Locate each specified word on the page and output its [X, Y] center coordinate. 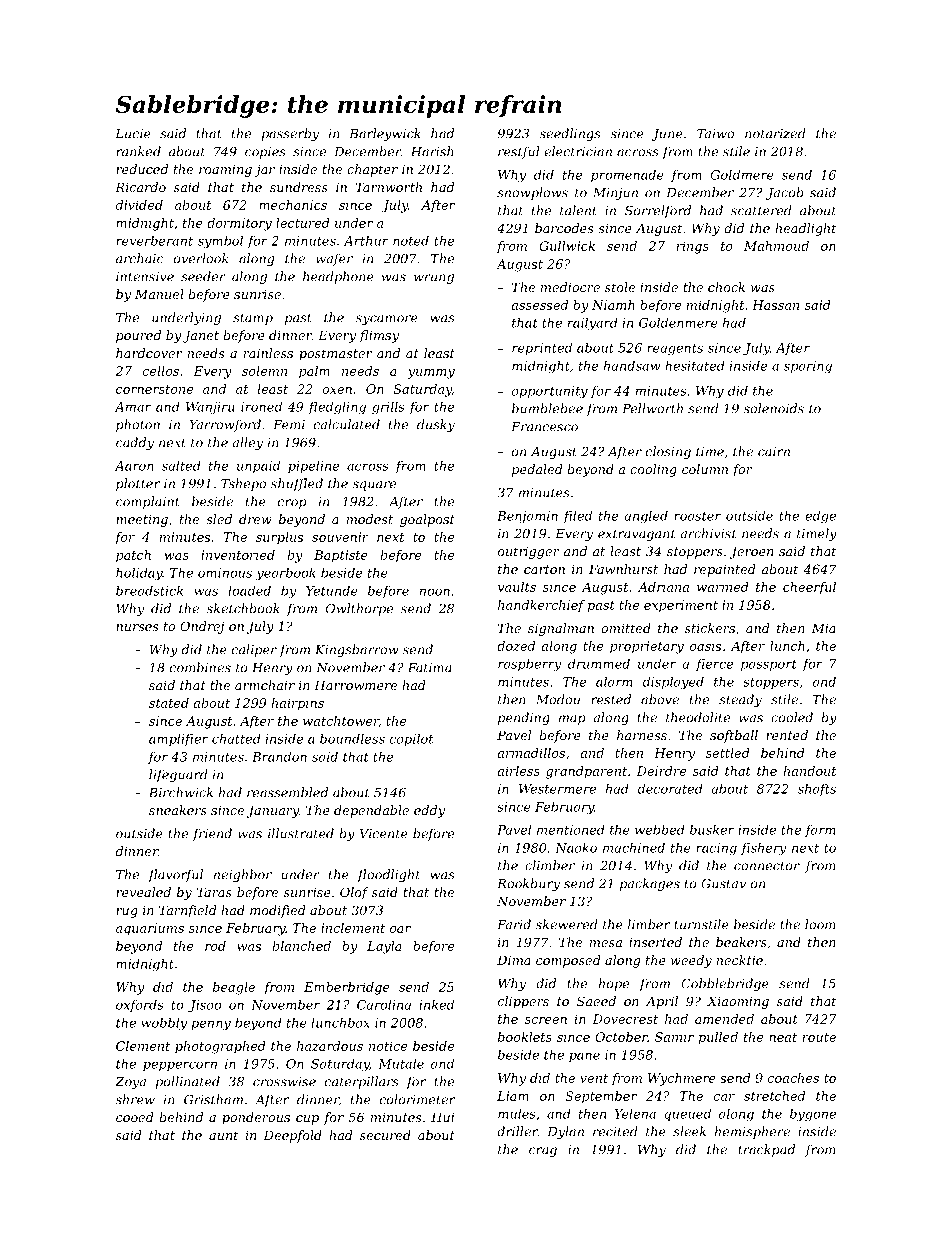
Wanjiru [210, 408]
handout [810, 771]
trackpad [766, 1150]
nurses [137, 627]
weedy [691, 961]
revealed [143, 892]
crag [543, 1152]
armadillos [531, 753]
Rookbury [528, 884]
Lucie [133, 134]
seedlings [570, 134]
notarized [775, 133]
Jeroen [751, 552]
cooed [135, 1117]
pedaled [537, 470]
